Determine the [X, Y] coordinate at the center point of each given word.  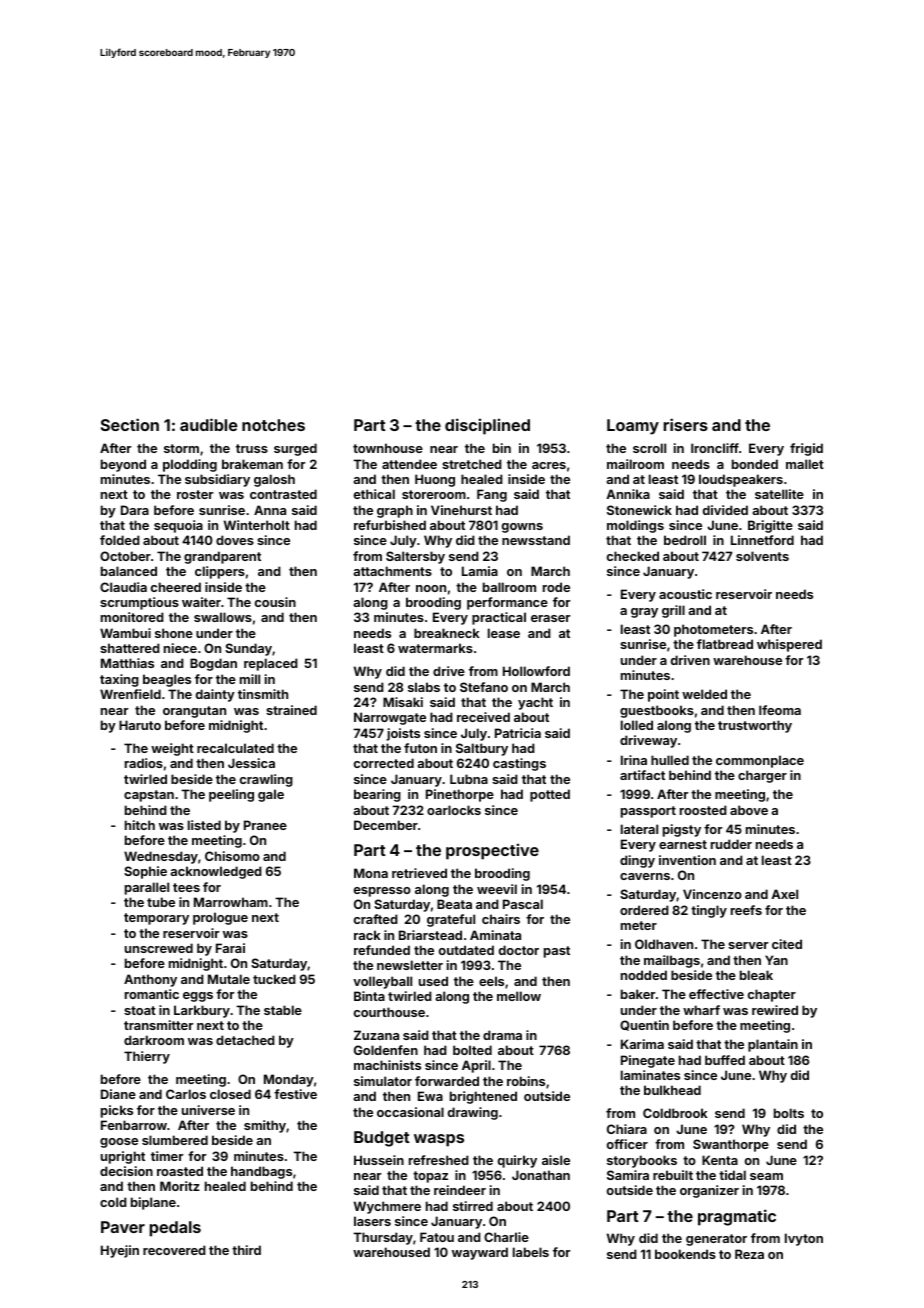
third [246, 1250]
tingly [709, 911]
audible [209, 424]
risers [686, 424]
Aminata [495, 935]
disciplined [487, 426]
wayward [480, 1253]
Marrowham [231, 902]
